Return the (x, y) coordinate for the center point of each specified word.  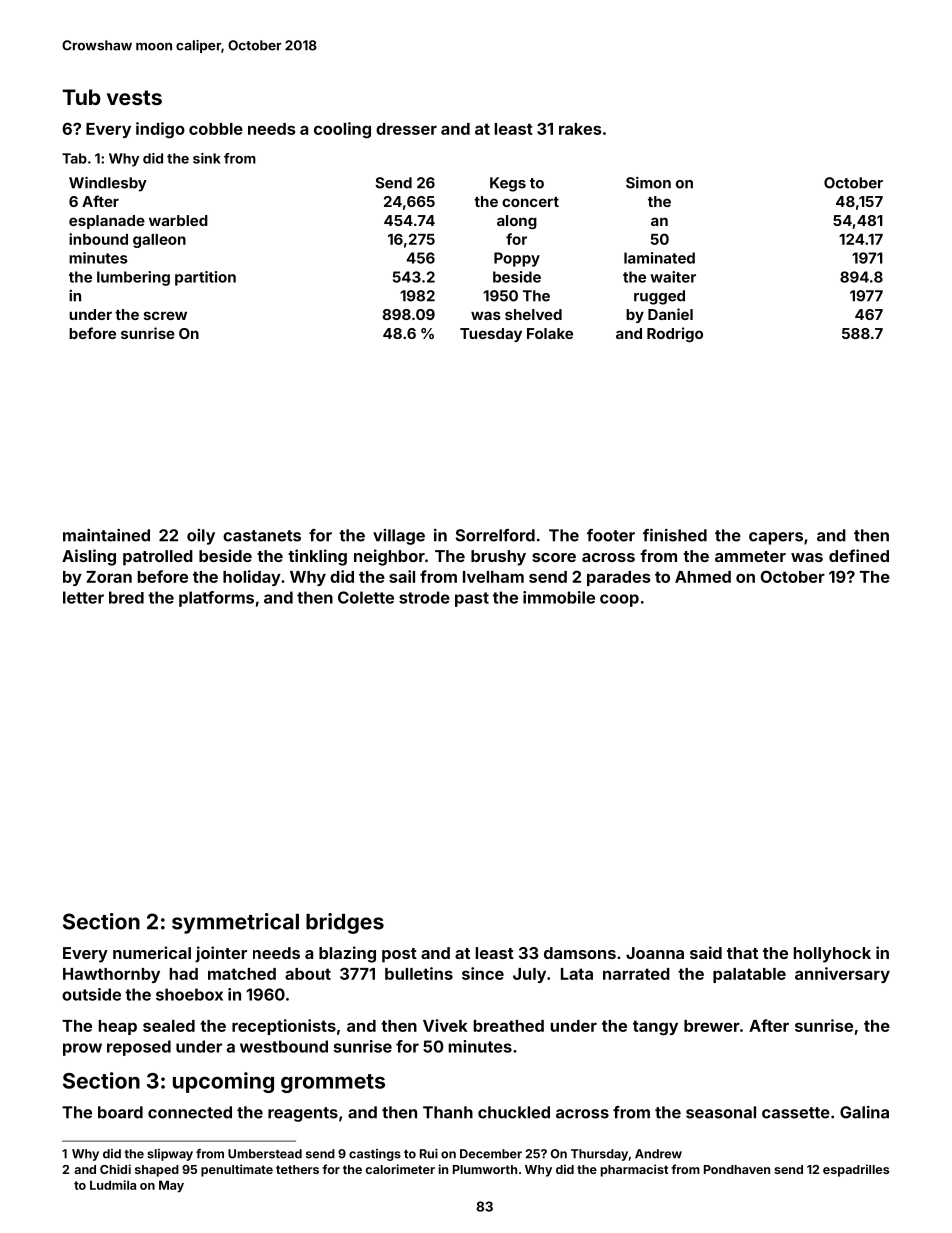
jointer (221, 954)
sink (207, 158)
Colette (366, 597)
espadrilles (856, 1170)
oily (201, 537)
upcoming (223, 1082)
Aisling (89, 557)
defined (859, 555)
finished (675, 535)
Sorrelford (495, 535)
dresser (406, 129)
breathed (509, 1026)
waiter (673, 277)
